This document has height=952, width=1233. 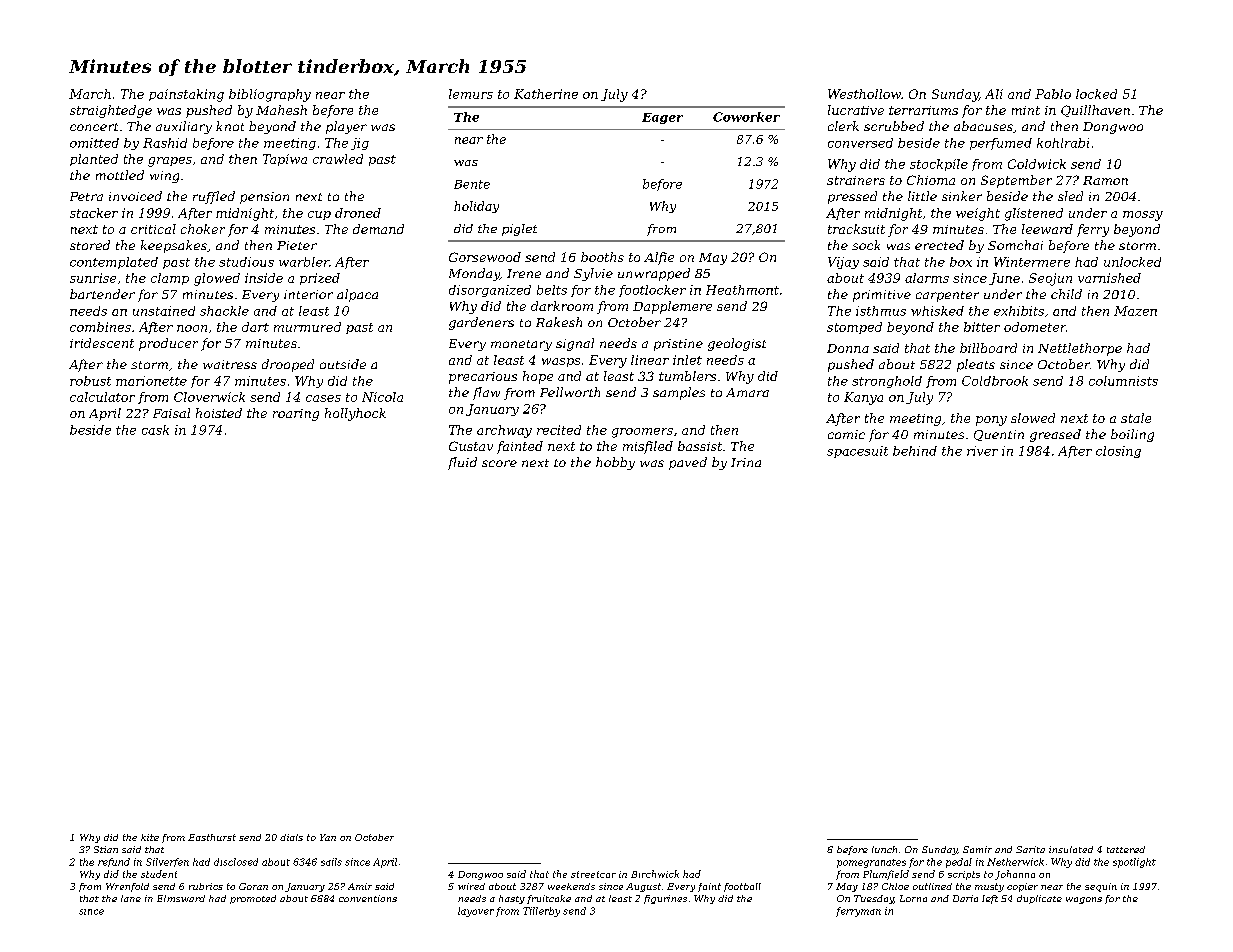 What do you see at coordinates (864, 94) in the document?
I see `Westhollow` at bounding box center [864, 94].
